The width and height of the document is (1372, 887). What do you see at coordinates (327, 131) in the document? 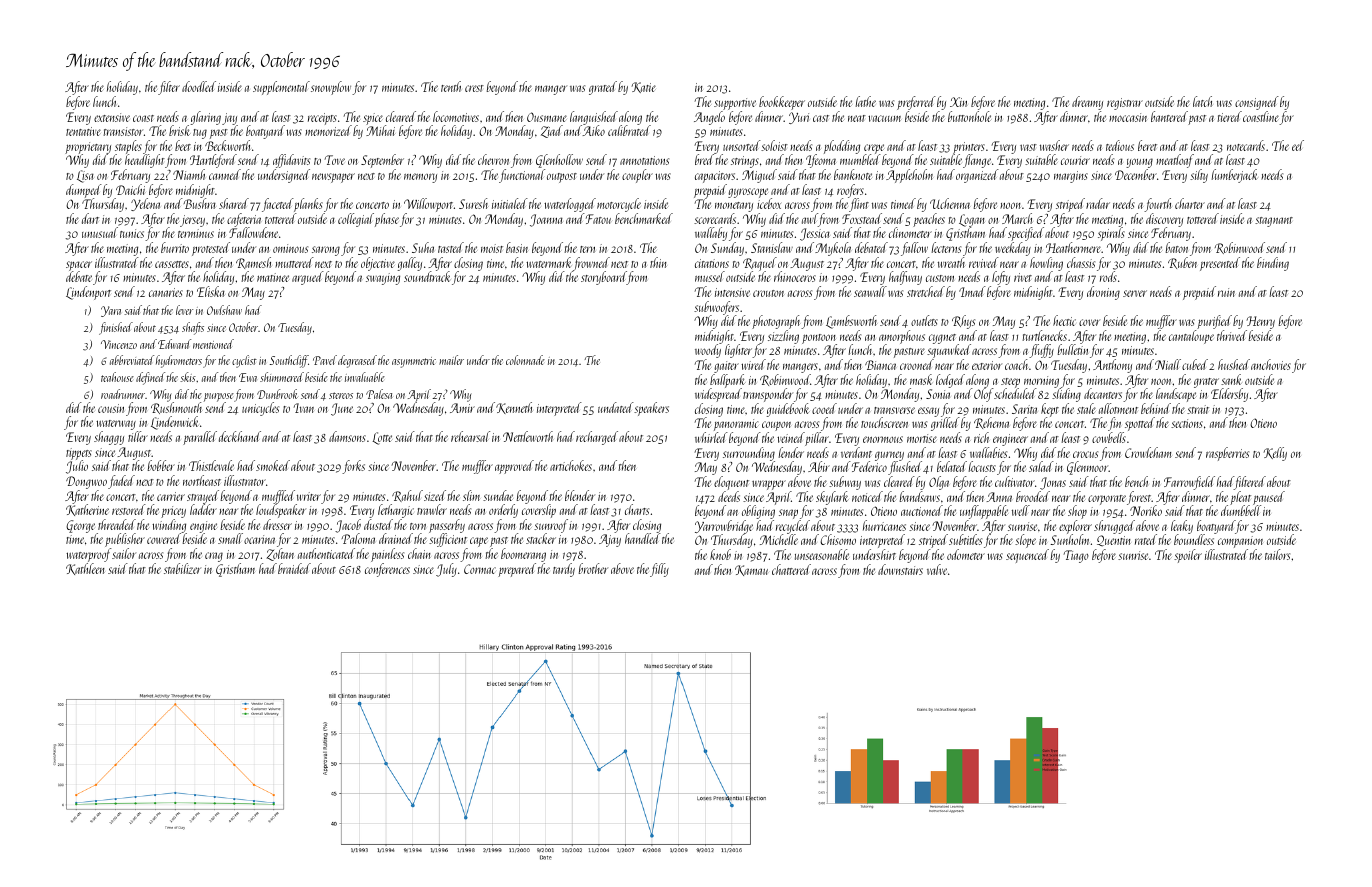
I see `memorized` at bounding box center [327, 131].
